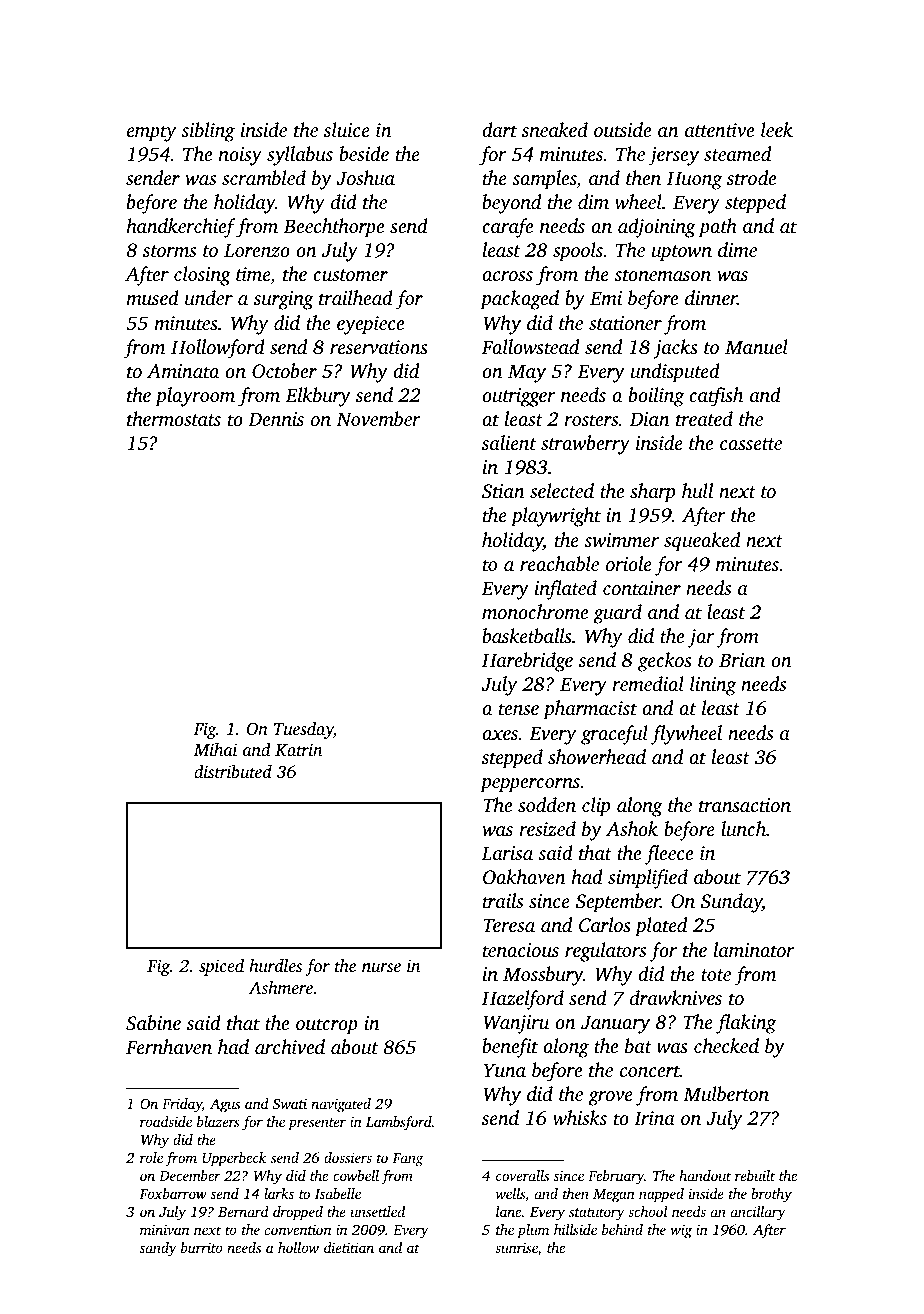  Describe the element at coordinates (347, 129) in the document. I see `sluice` at that location.
